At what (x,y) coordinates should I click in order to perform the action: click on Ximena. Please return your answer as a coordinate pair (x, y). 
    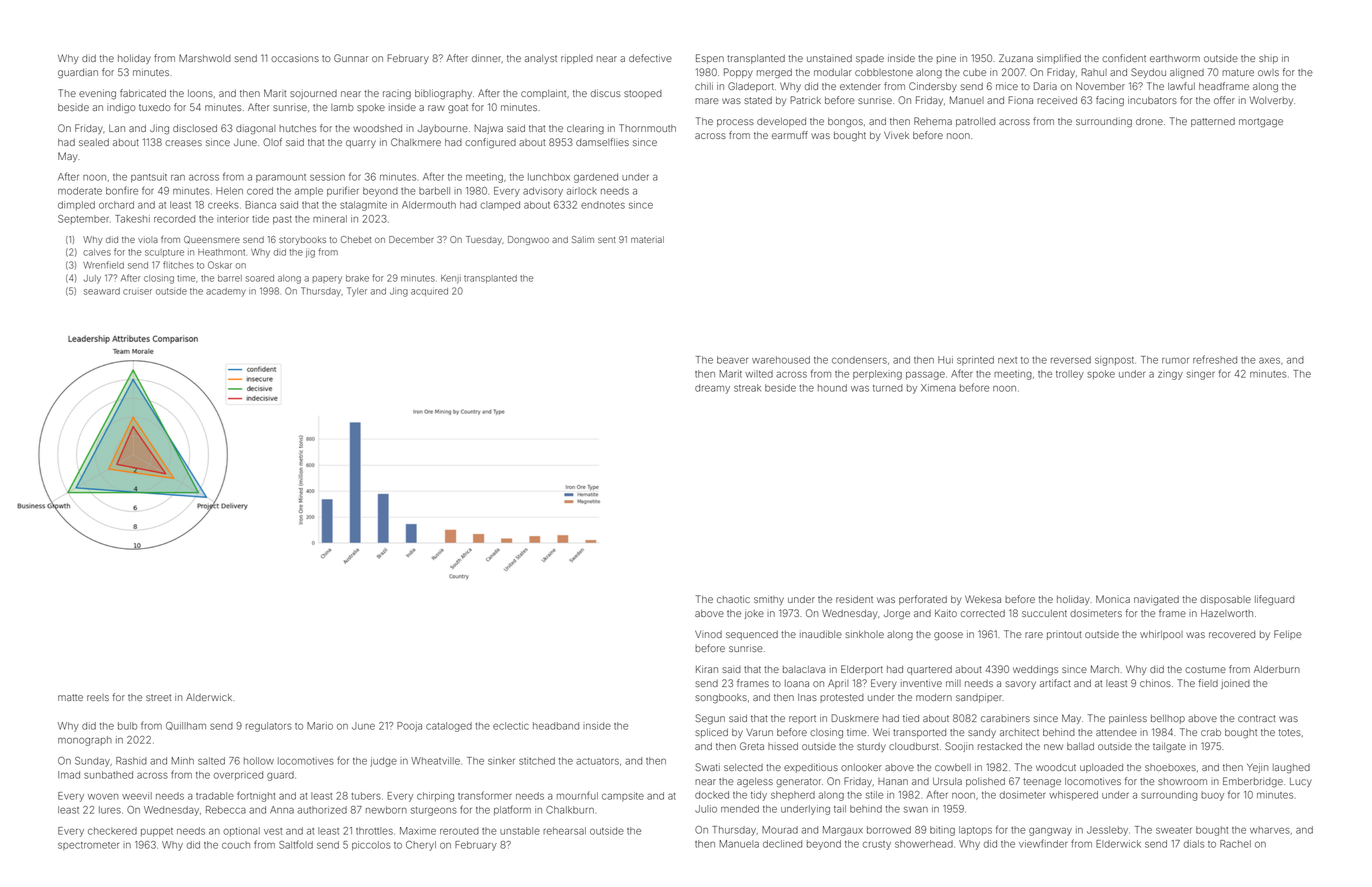
    Looking at the image, I should click on (938, 388).
